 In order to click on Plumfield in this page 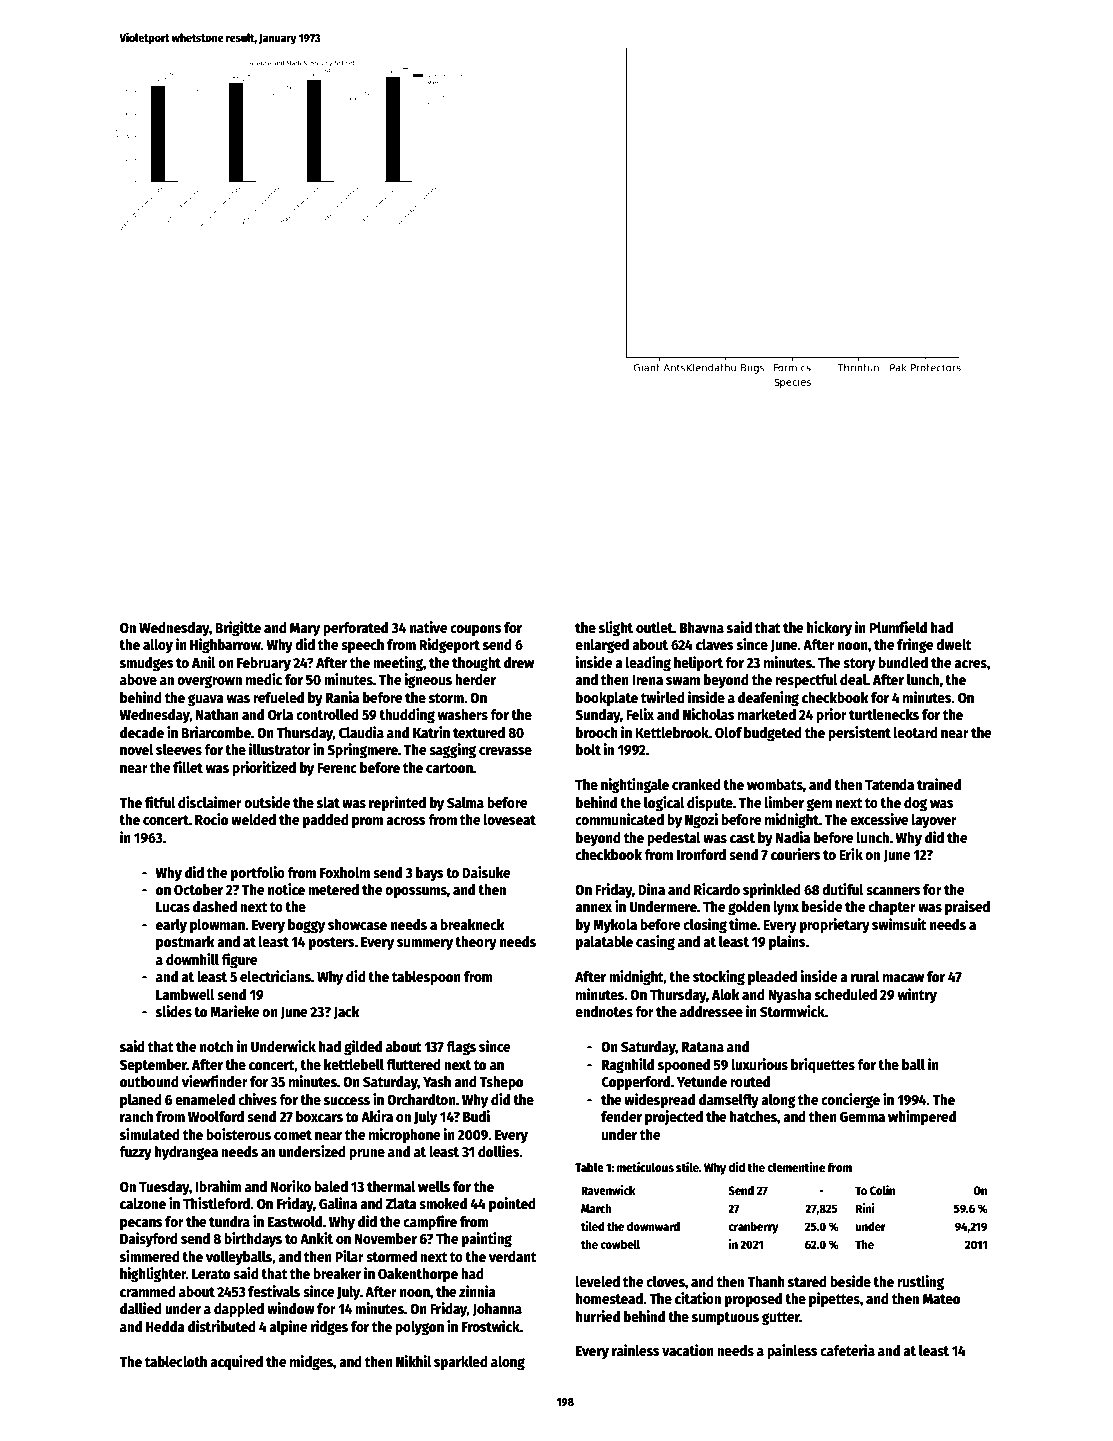, I will do `click(898, 627)`.
